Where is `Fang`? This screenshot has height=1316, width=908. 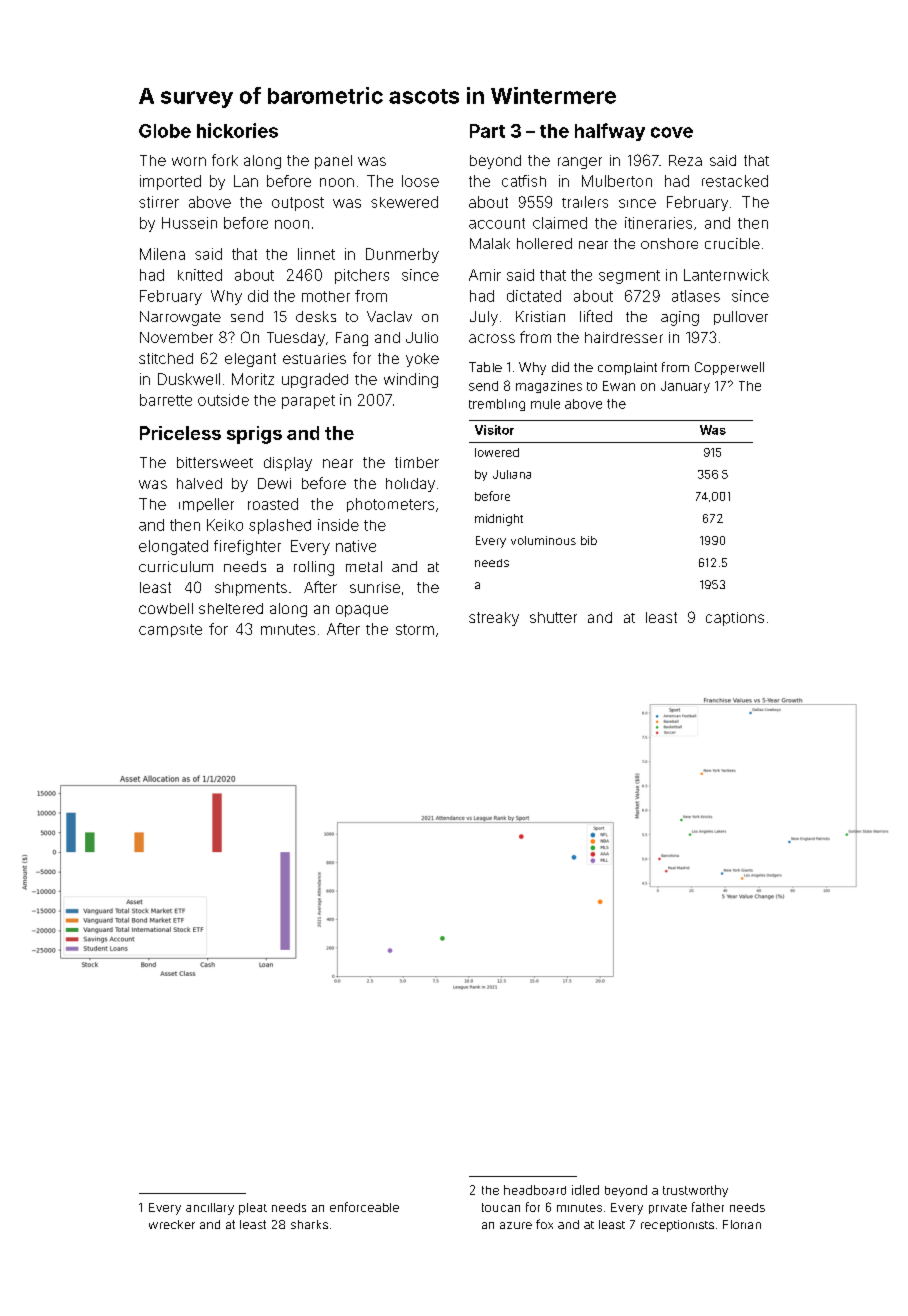
Fang is located at coordinates (352, 339).
